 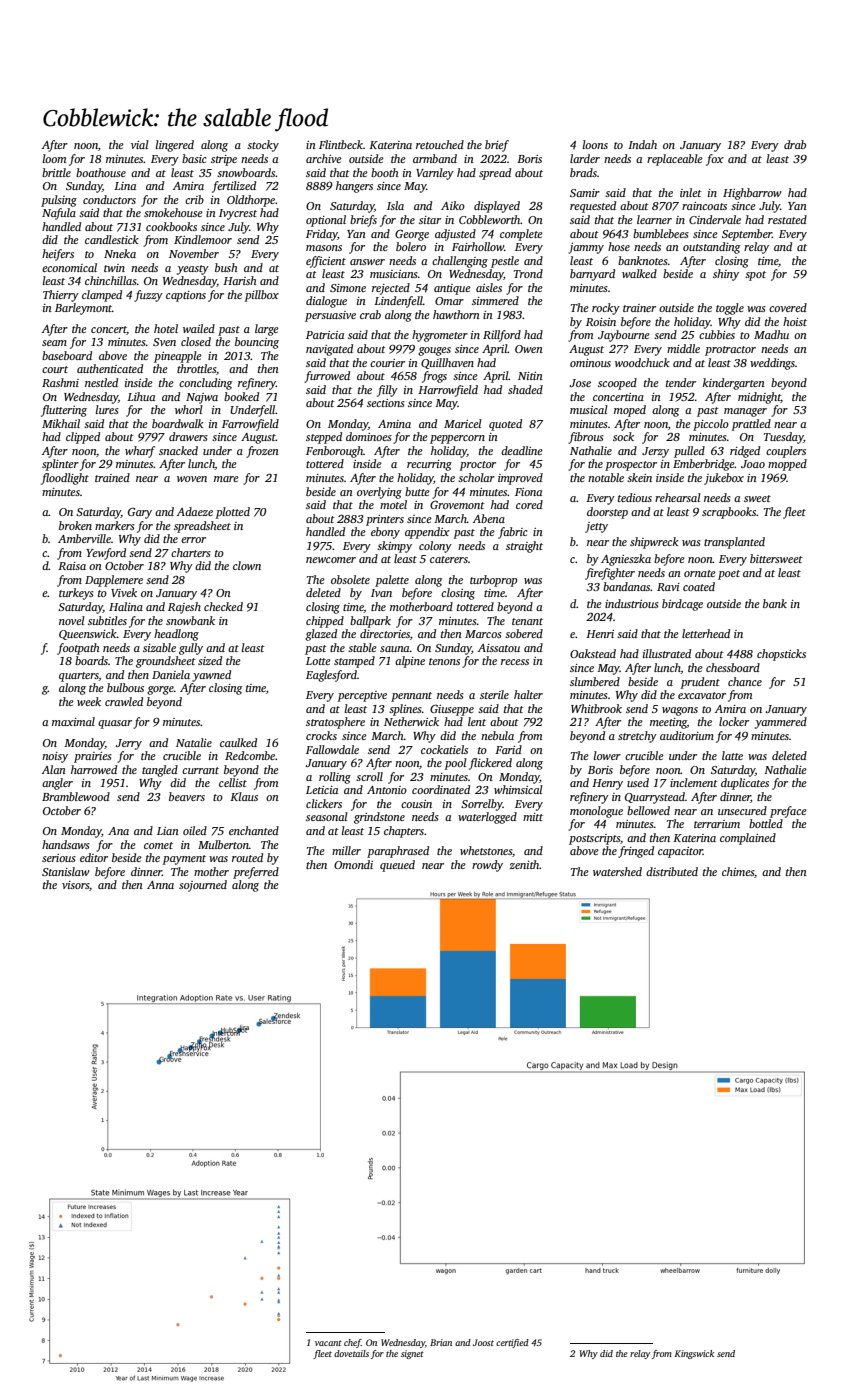 I want to click on vial, so click(x=140, y=144).
